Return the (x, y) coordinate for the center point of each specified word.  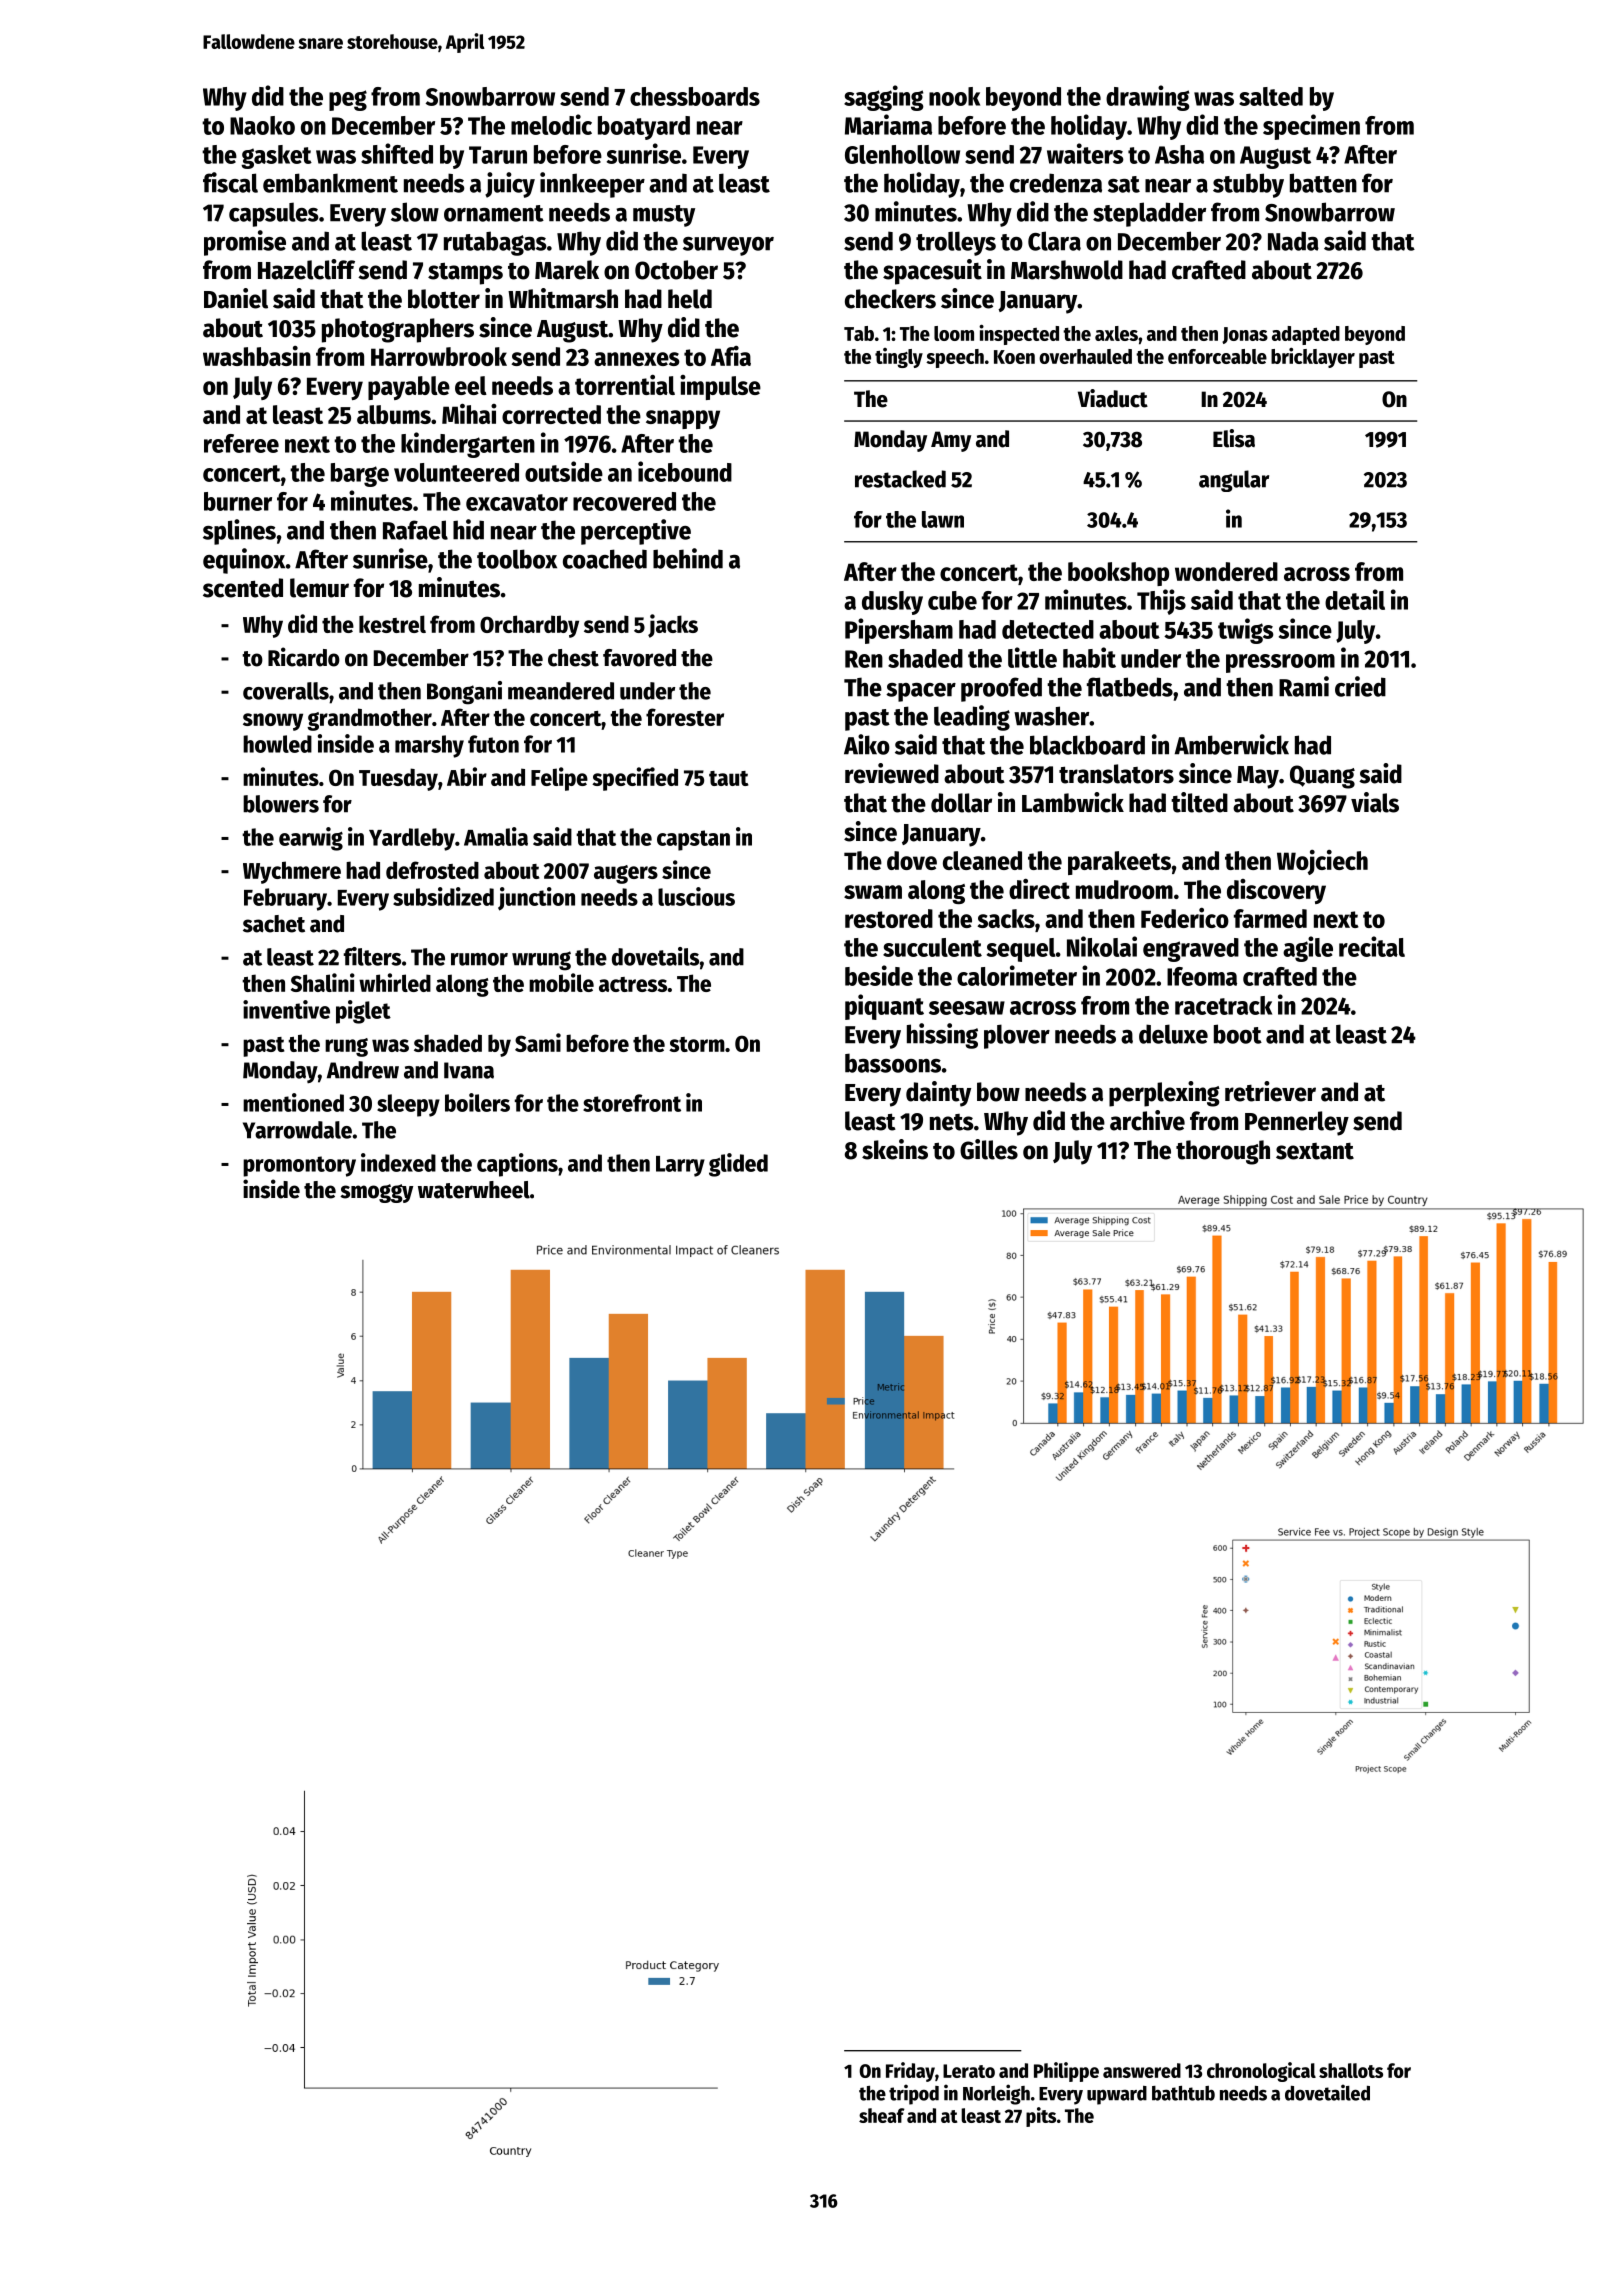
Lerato (969, 2071)
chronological (1261, 2072)
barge (360, 475)
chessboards (695, 96)
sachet (274, 924)
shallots (1351, 2070)
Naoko (262, 125)
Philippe (1066, 2072)
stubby (1248, 185)
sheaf (882, 2115)
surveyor (728, 246)
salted (1271, 96)
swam (873, 892)
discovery (1276, 891)
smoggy (376, 1193)
